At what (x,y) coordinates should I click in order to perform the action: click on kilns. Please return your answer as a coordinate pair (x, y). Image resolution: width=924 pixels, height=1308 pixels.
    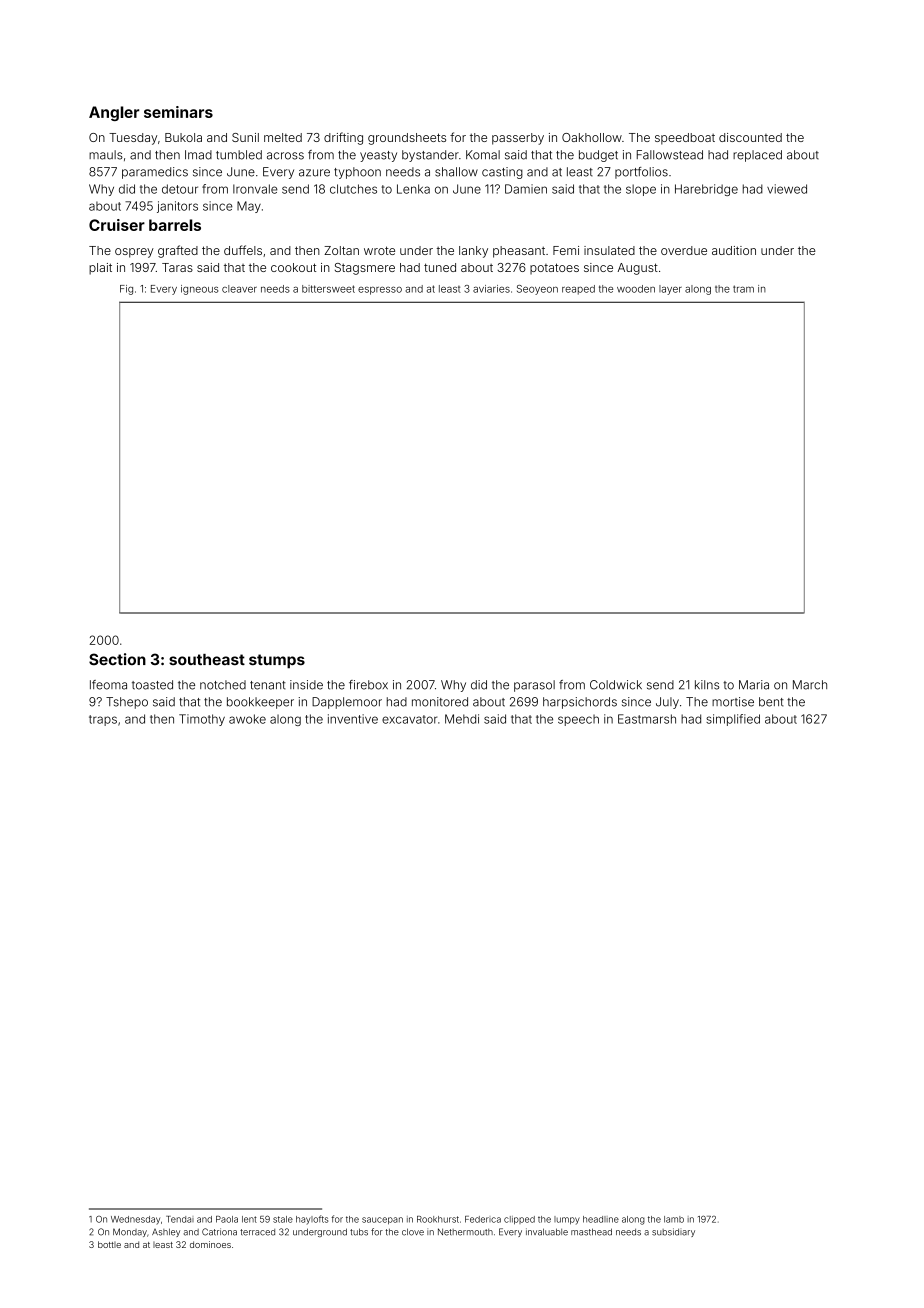
    Looking at the image, I should click on (707, 685).
